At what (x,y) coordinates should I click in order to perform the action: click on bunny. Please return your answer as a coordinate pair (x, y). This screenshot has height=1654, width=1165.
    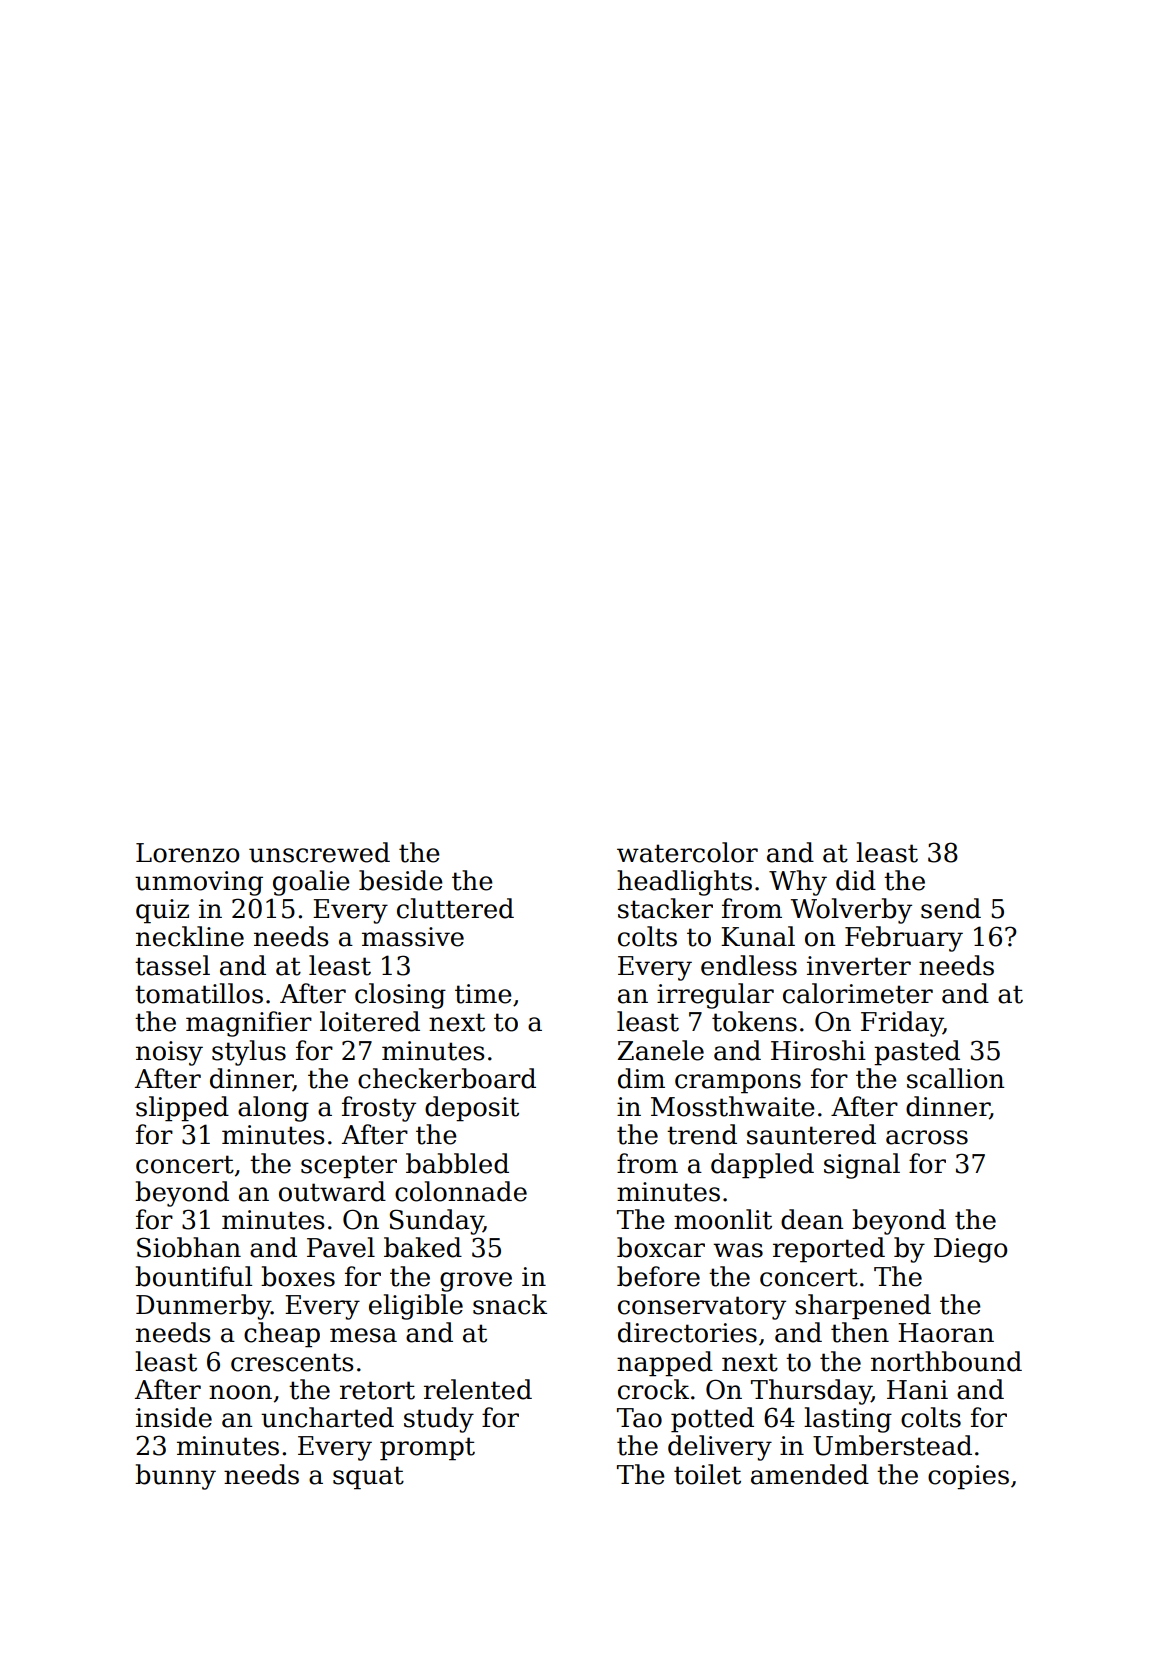
    Looking at the image, I should click on (175, 1477).
